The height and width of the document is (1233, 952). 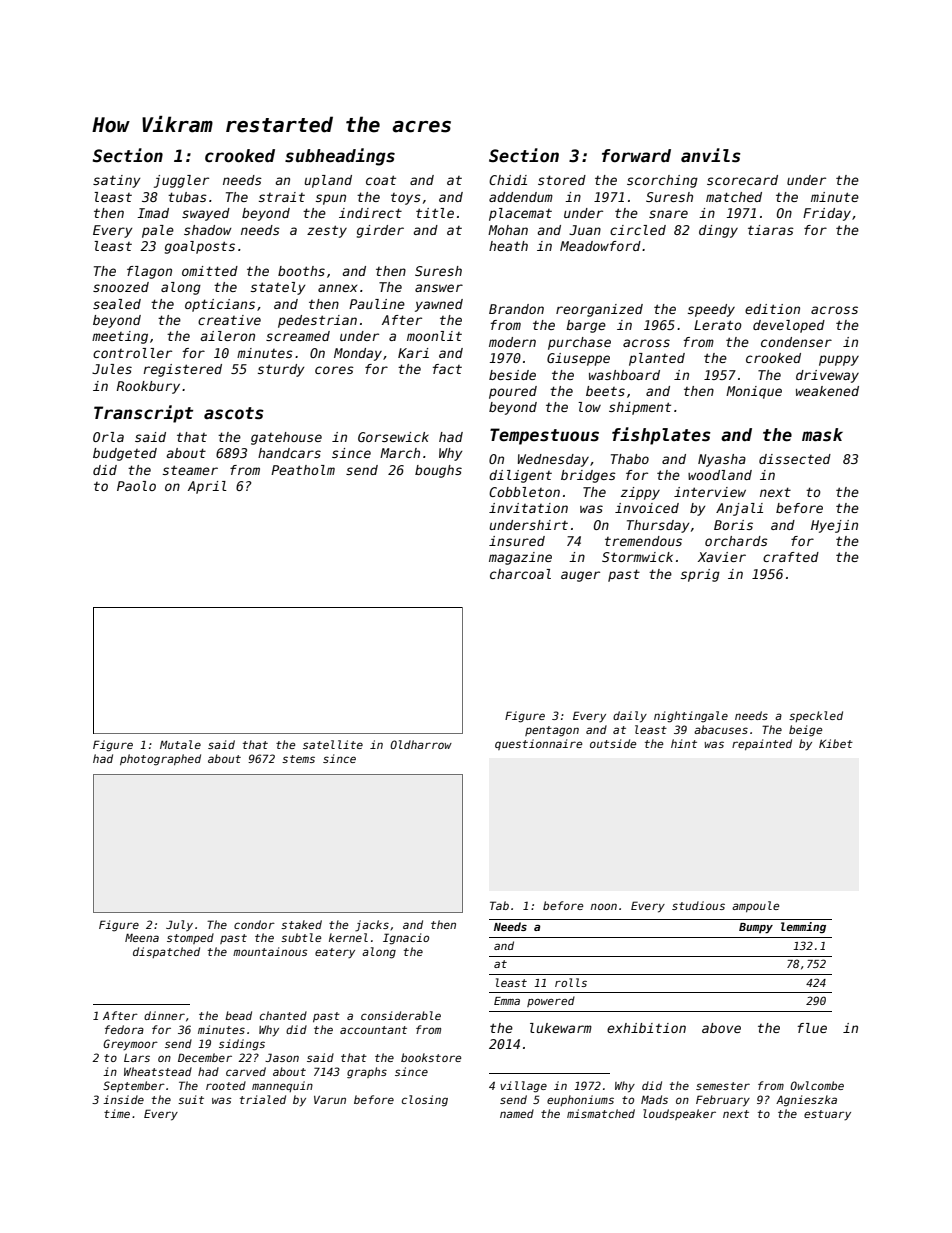 What do you see at coordinates (117, 1113) in the document?
I see `time` at bounding box center [117, 1113].
